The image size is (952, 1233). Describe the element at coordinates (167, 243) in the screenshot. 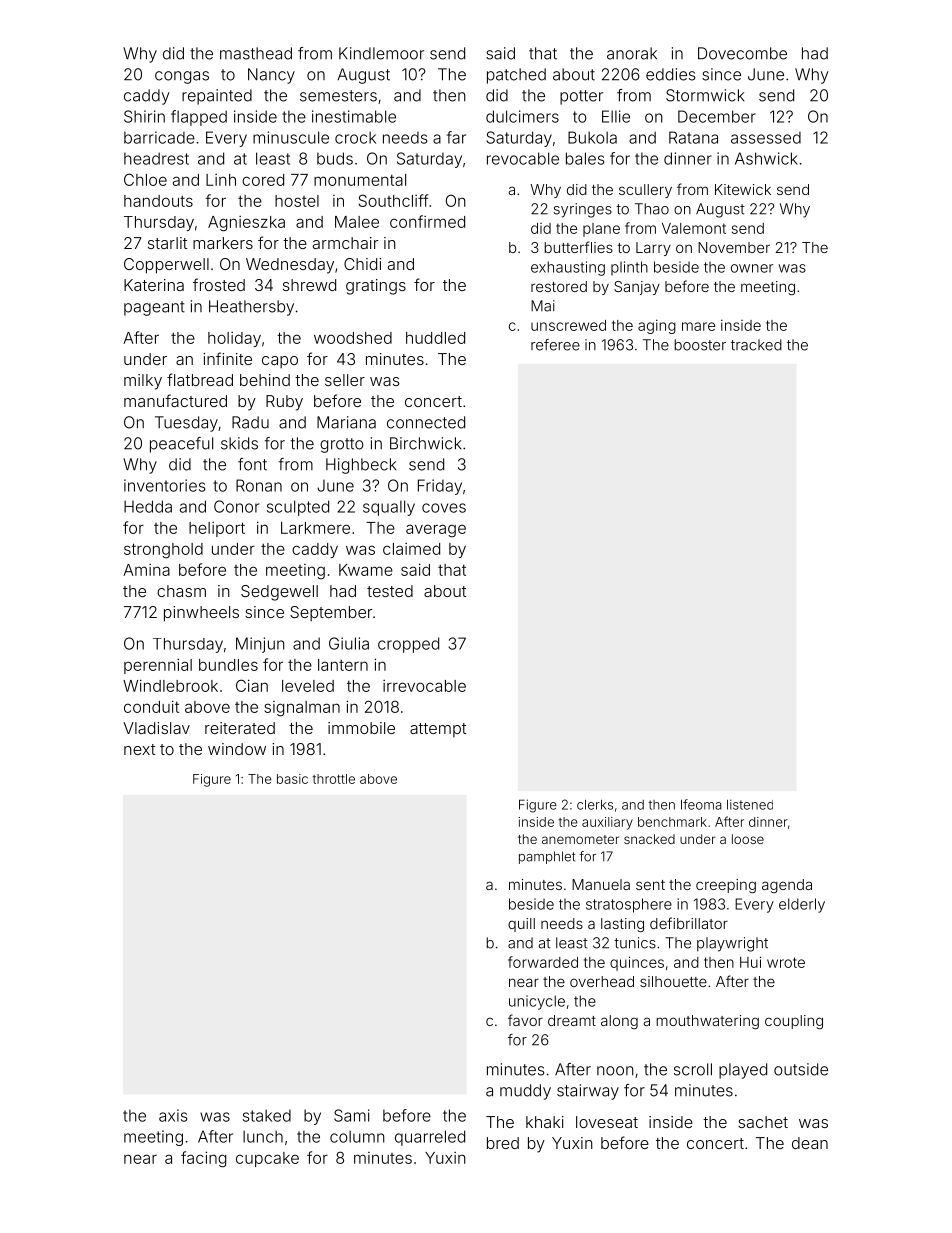

I see `starlit` at that location.
